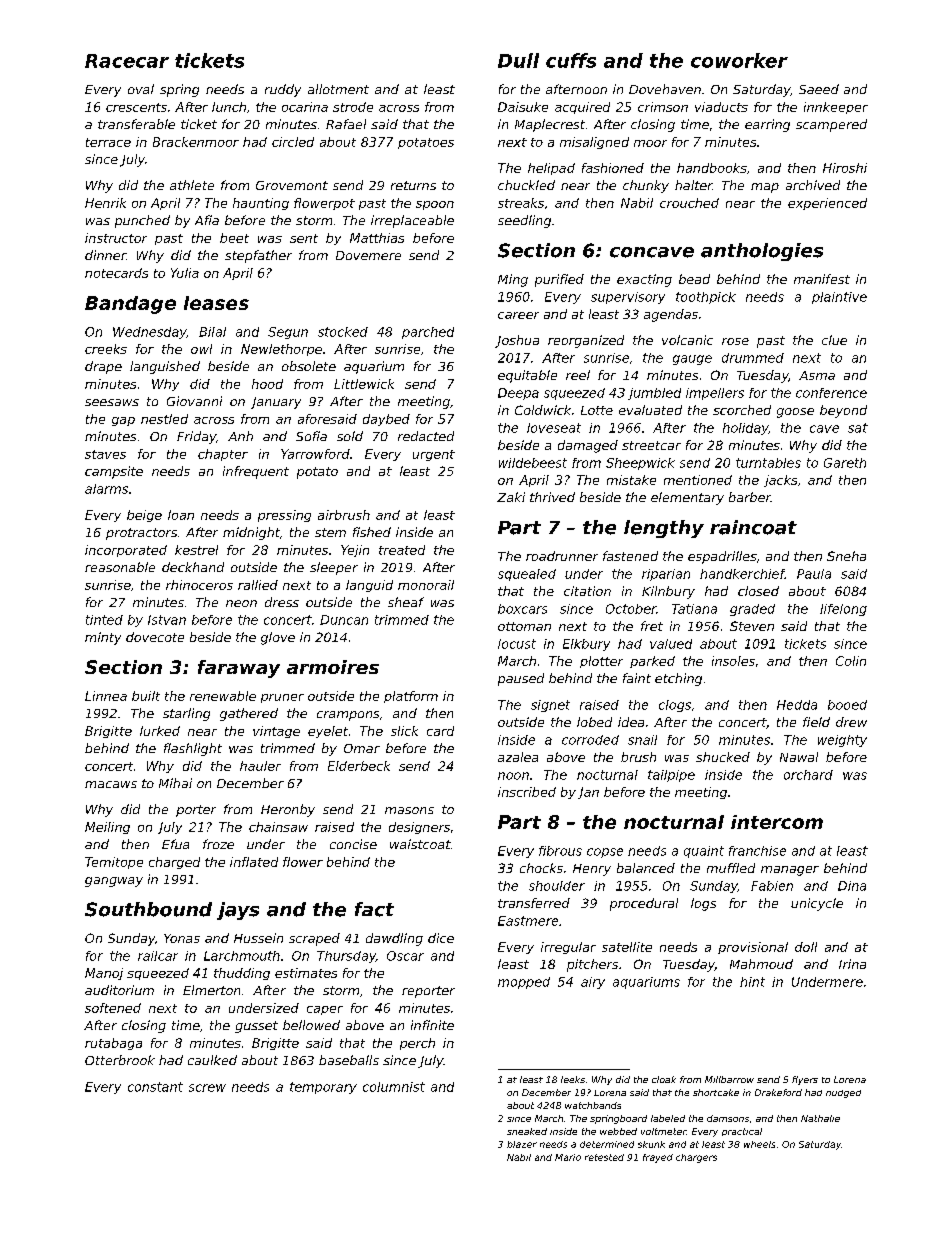  What do you see at coordinates (155, 1087) in the image?
I see `constant` at bounding box center [155, 1087].
